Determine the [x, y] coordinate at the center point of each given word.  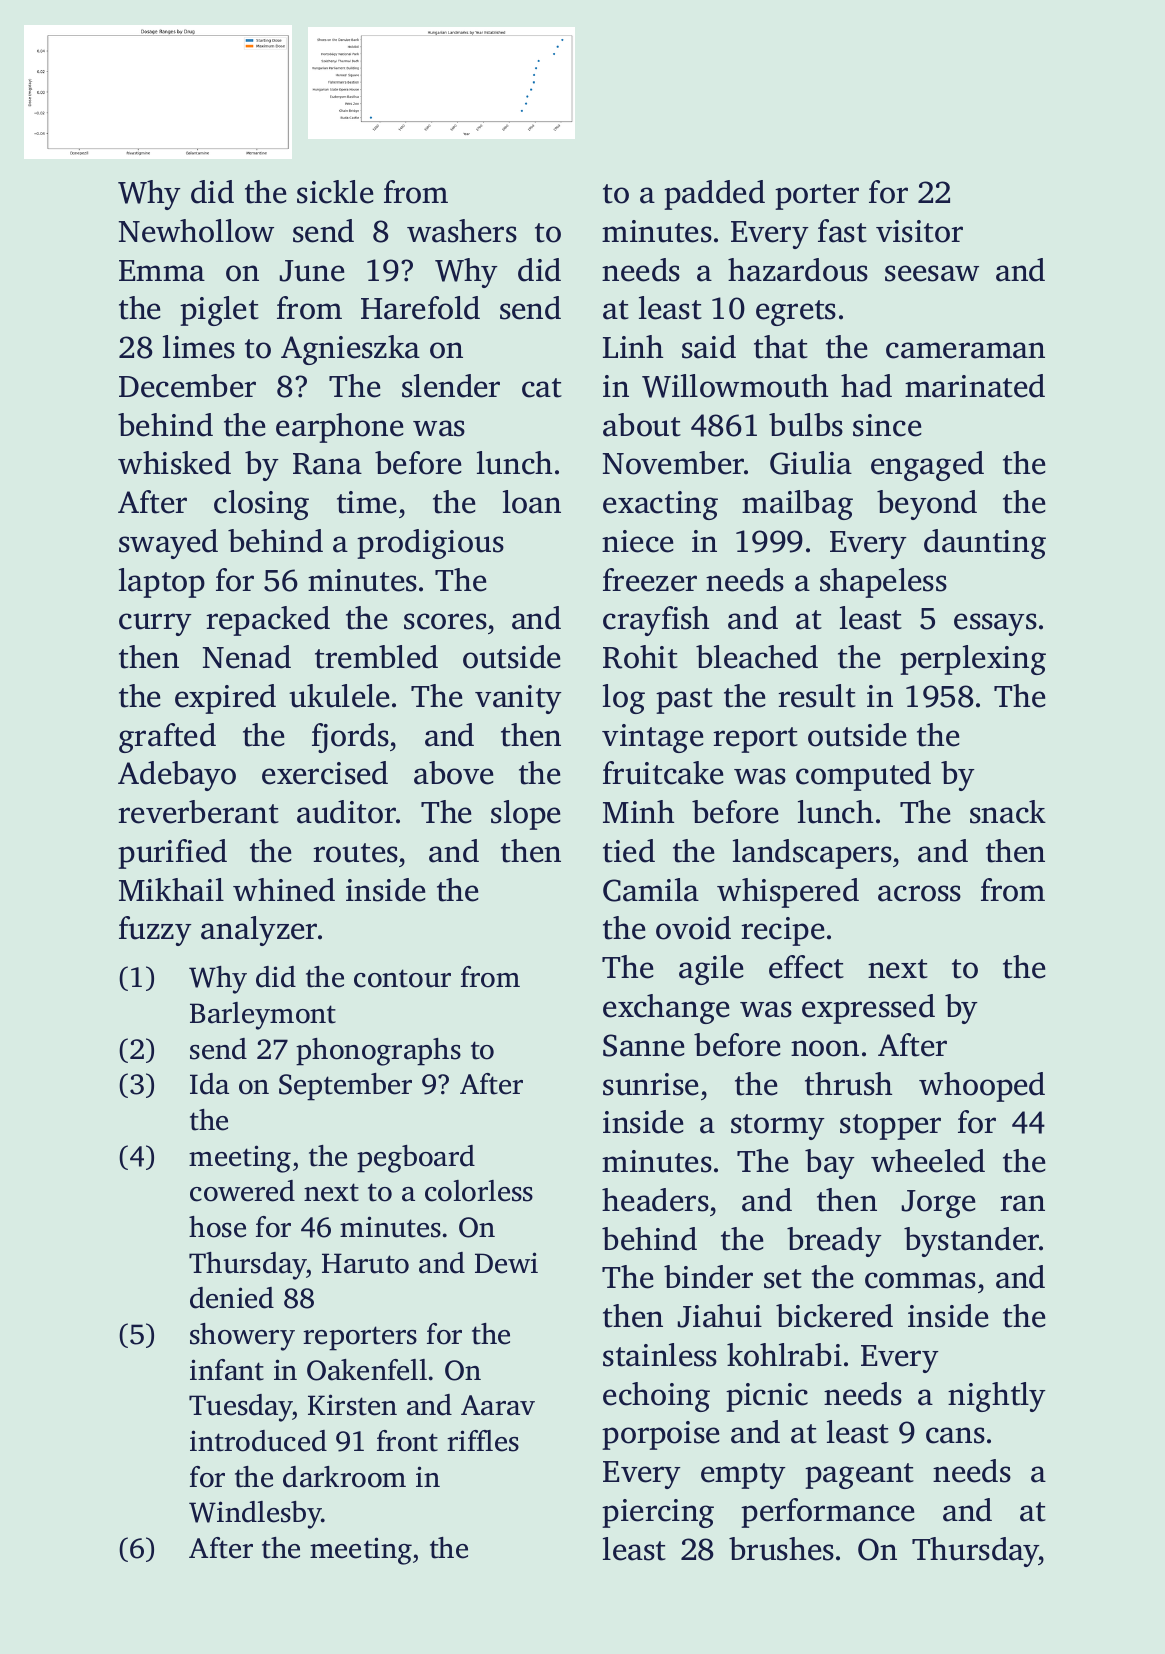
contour [402, 978]
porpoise [661, 1435]
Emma [162, 271]
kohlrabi [784, 1355]
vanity [518, 699]
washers [462, 231]
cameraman [965, 350]
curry [155, 624]
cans [955, 1435]
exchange [666, 1009]
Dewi [506, 1263]
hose [217, 1227]
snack [1008, 812]
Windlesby [255, 1515]
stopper [890, 1127]
